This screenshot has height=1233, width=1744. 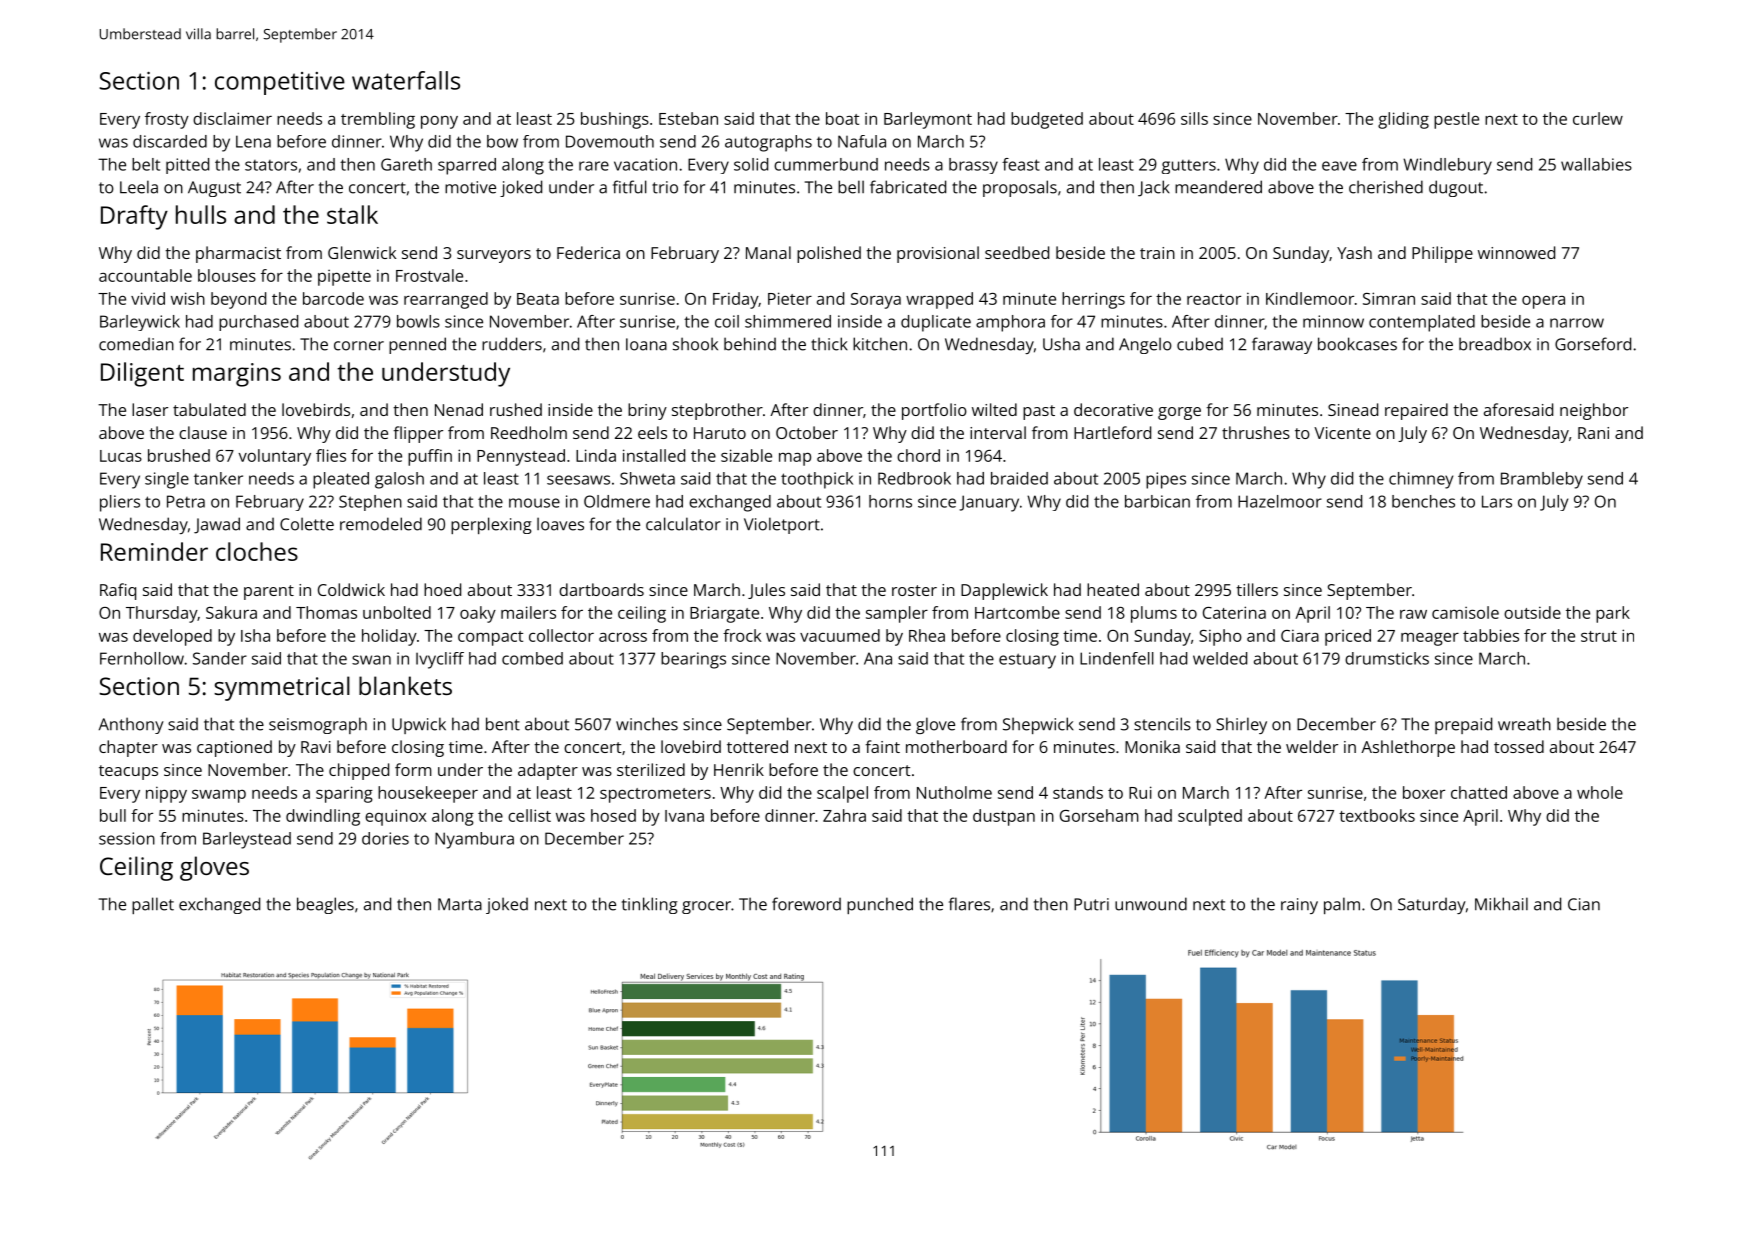 I want to click on Hartcombe, so click(x=1017, y=612).
